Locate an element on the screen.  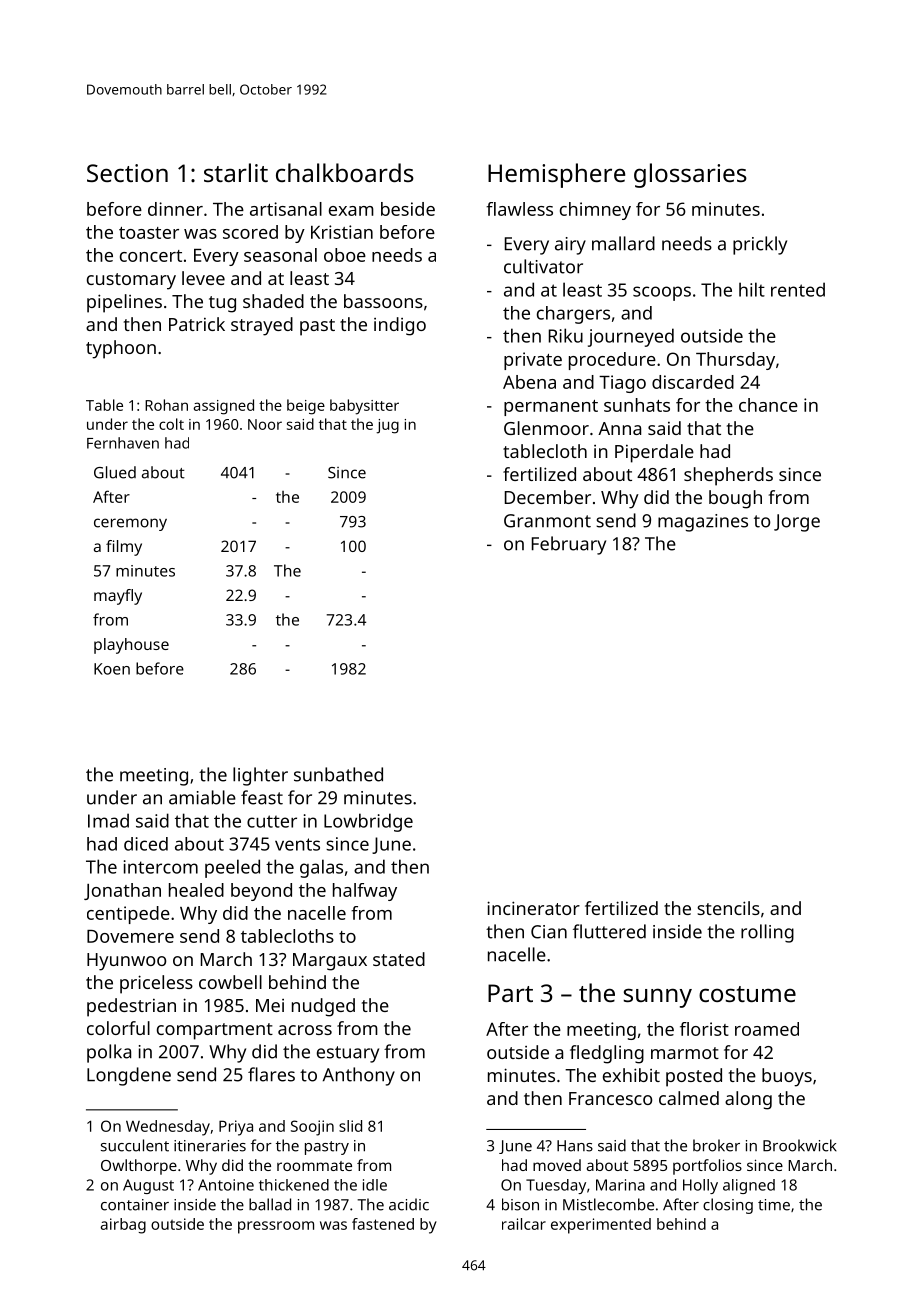
stencils is located at coordinates (728, 908).
